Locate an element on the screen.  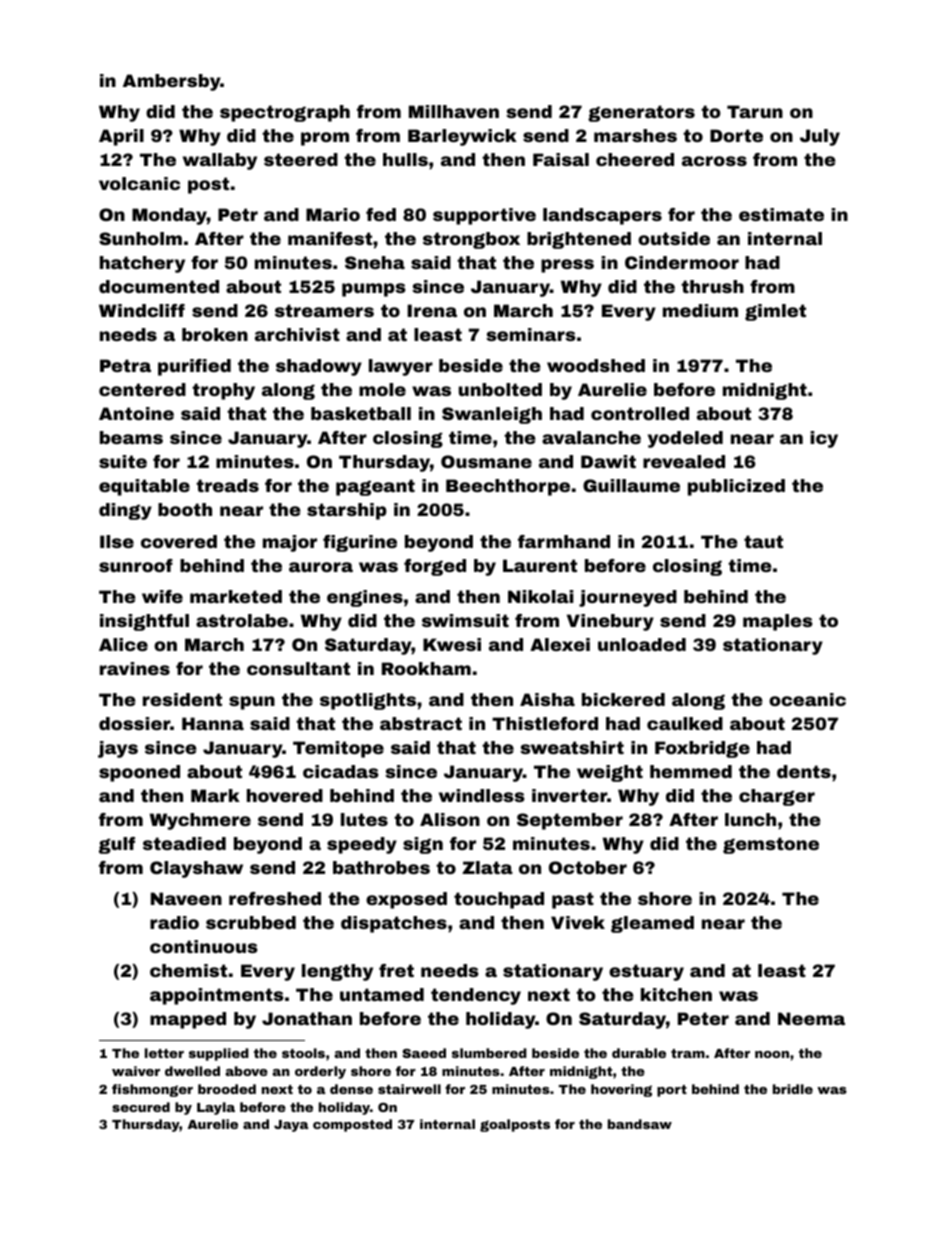
Tarun is located at coordinates (755, 111).
